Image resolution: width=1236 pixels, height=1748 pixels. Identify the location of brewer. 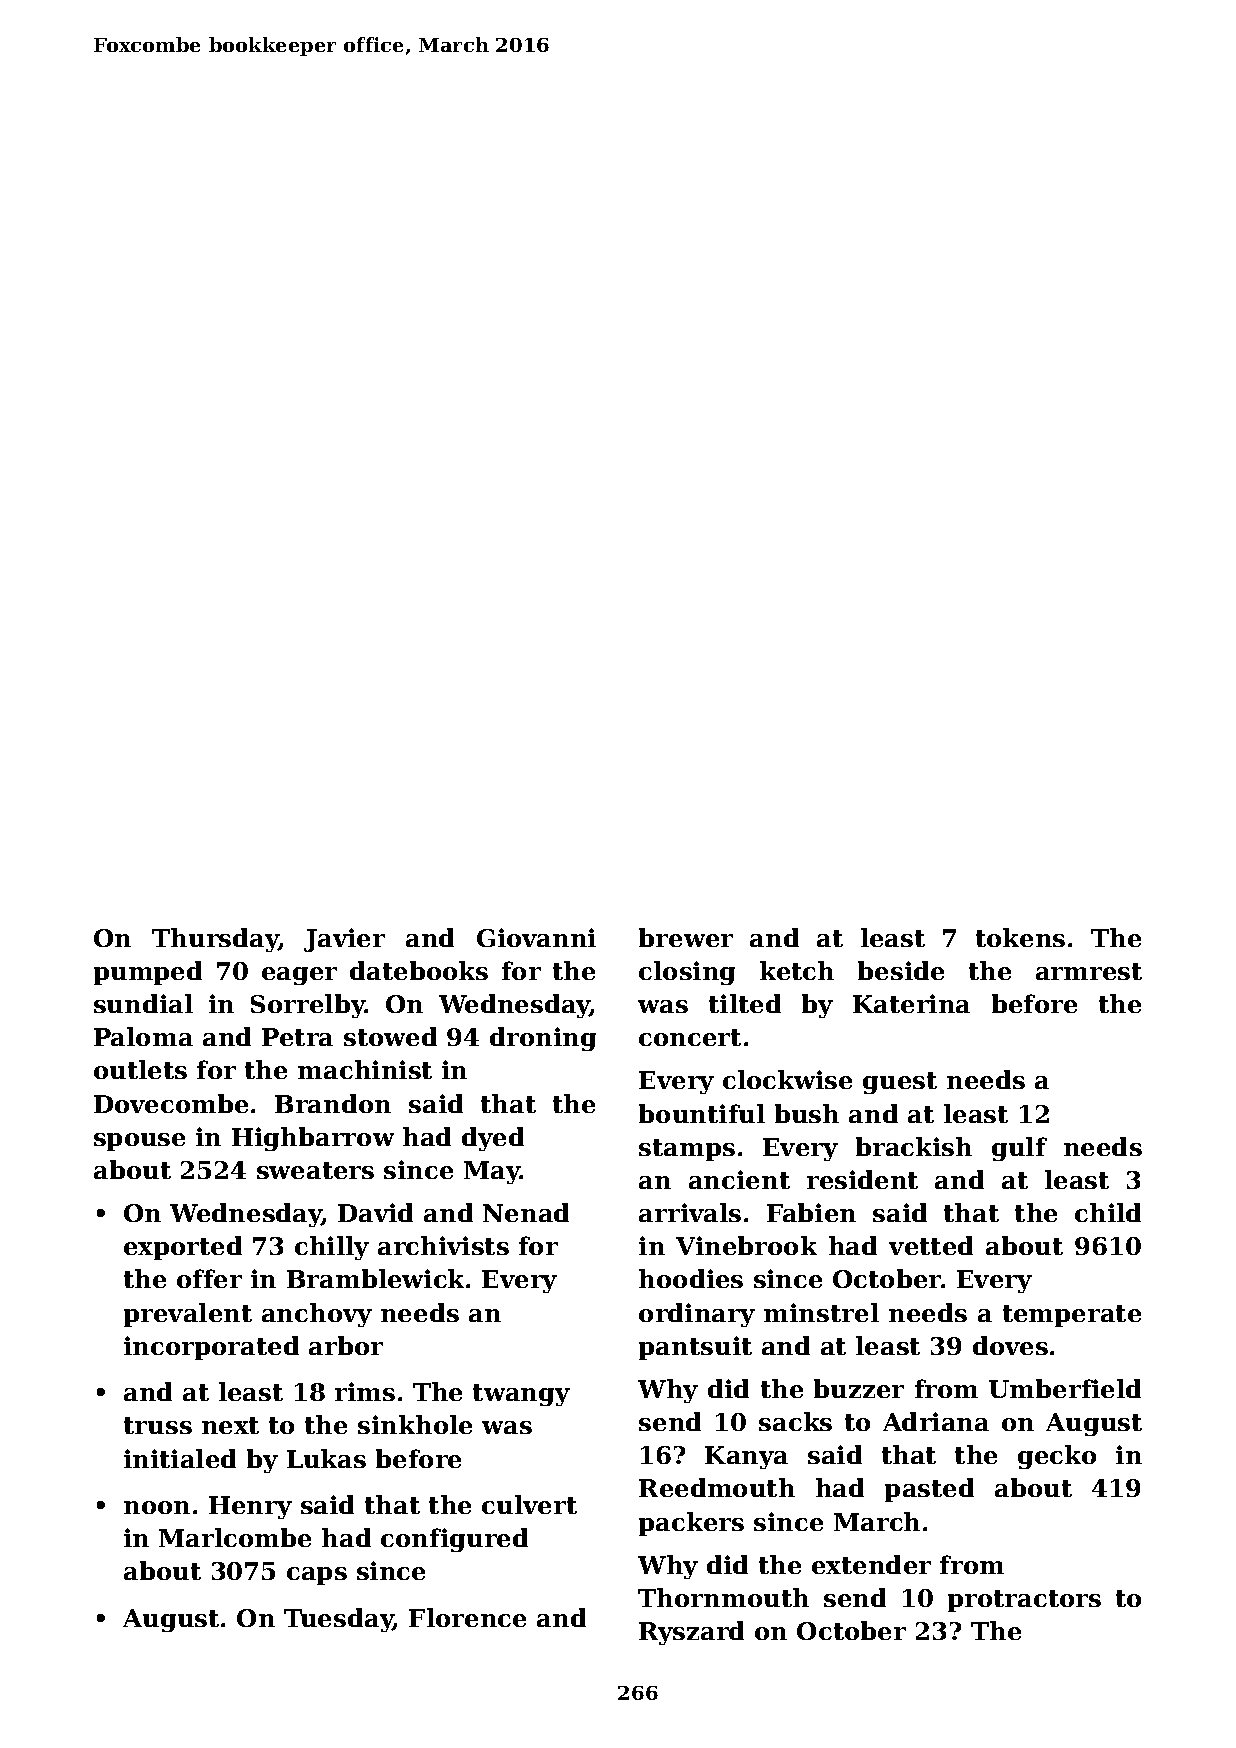
(686, 937).
